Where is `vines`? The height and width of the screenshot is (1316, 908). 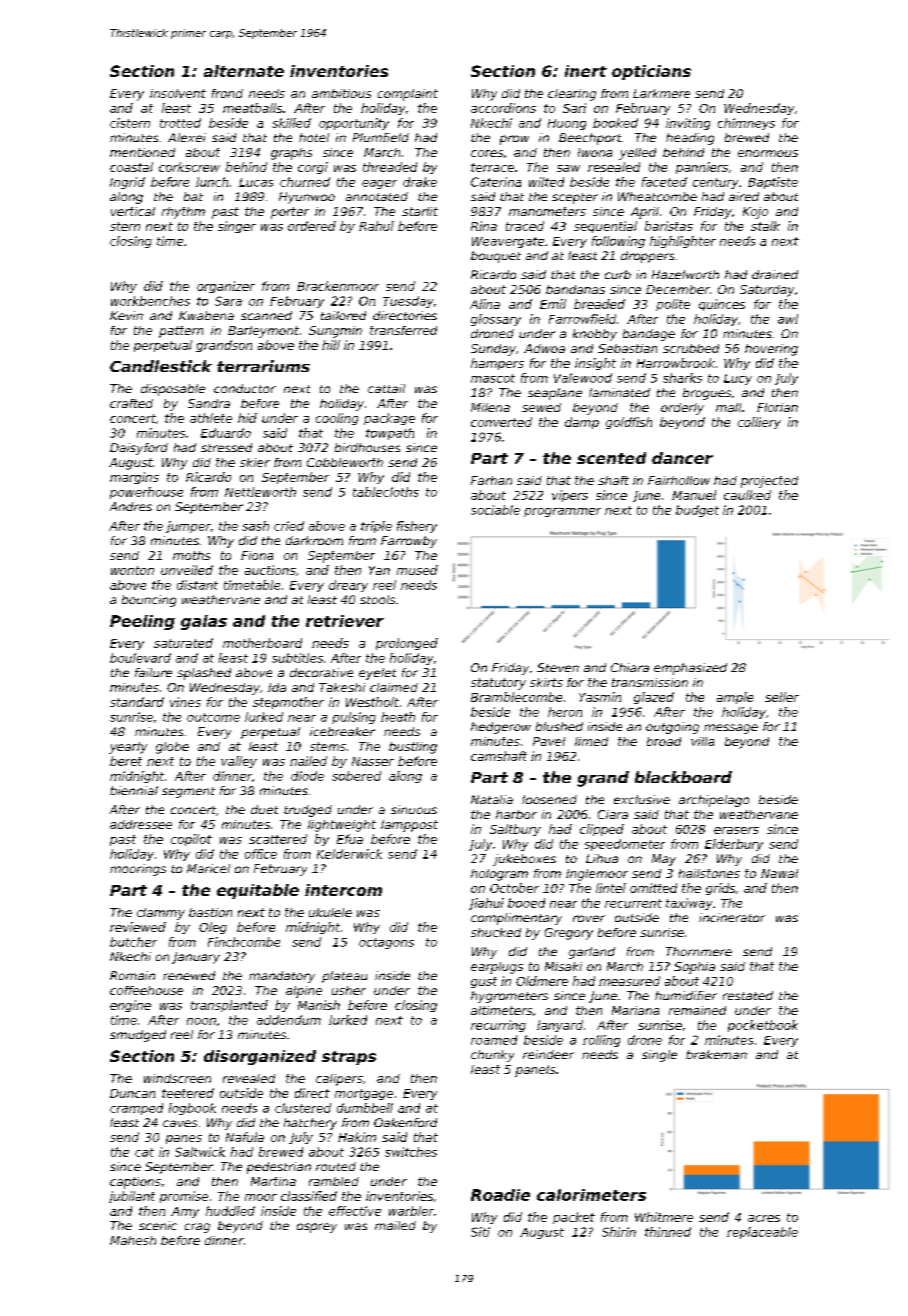
vines is located at coordinates (185, 702).
